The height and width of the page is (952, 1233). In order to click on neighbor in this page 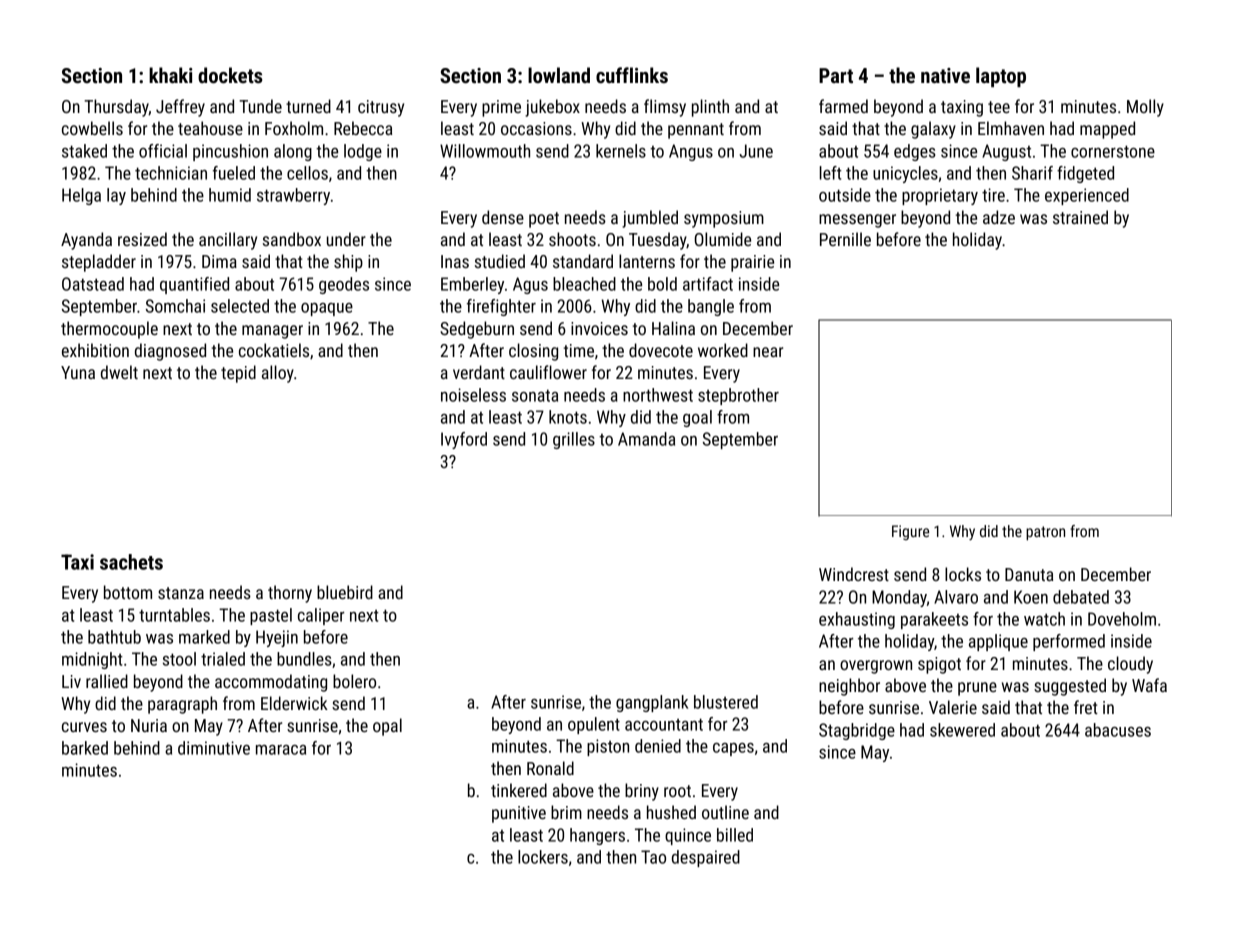, I will do `click(849, 687)`.
